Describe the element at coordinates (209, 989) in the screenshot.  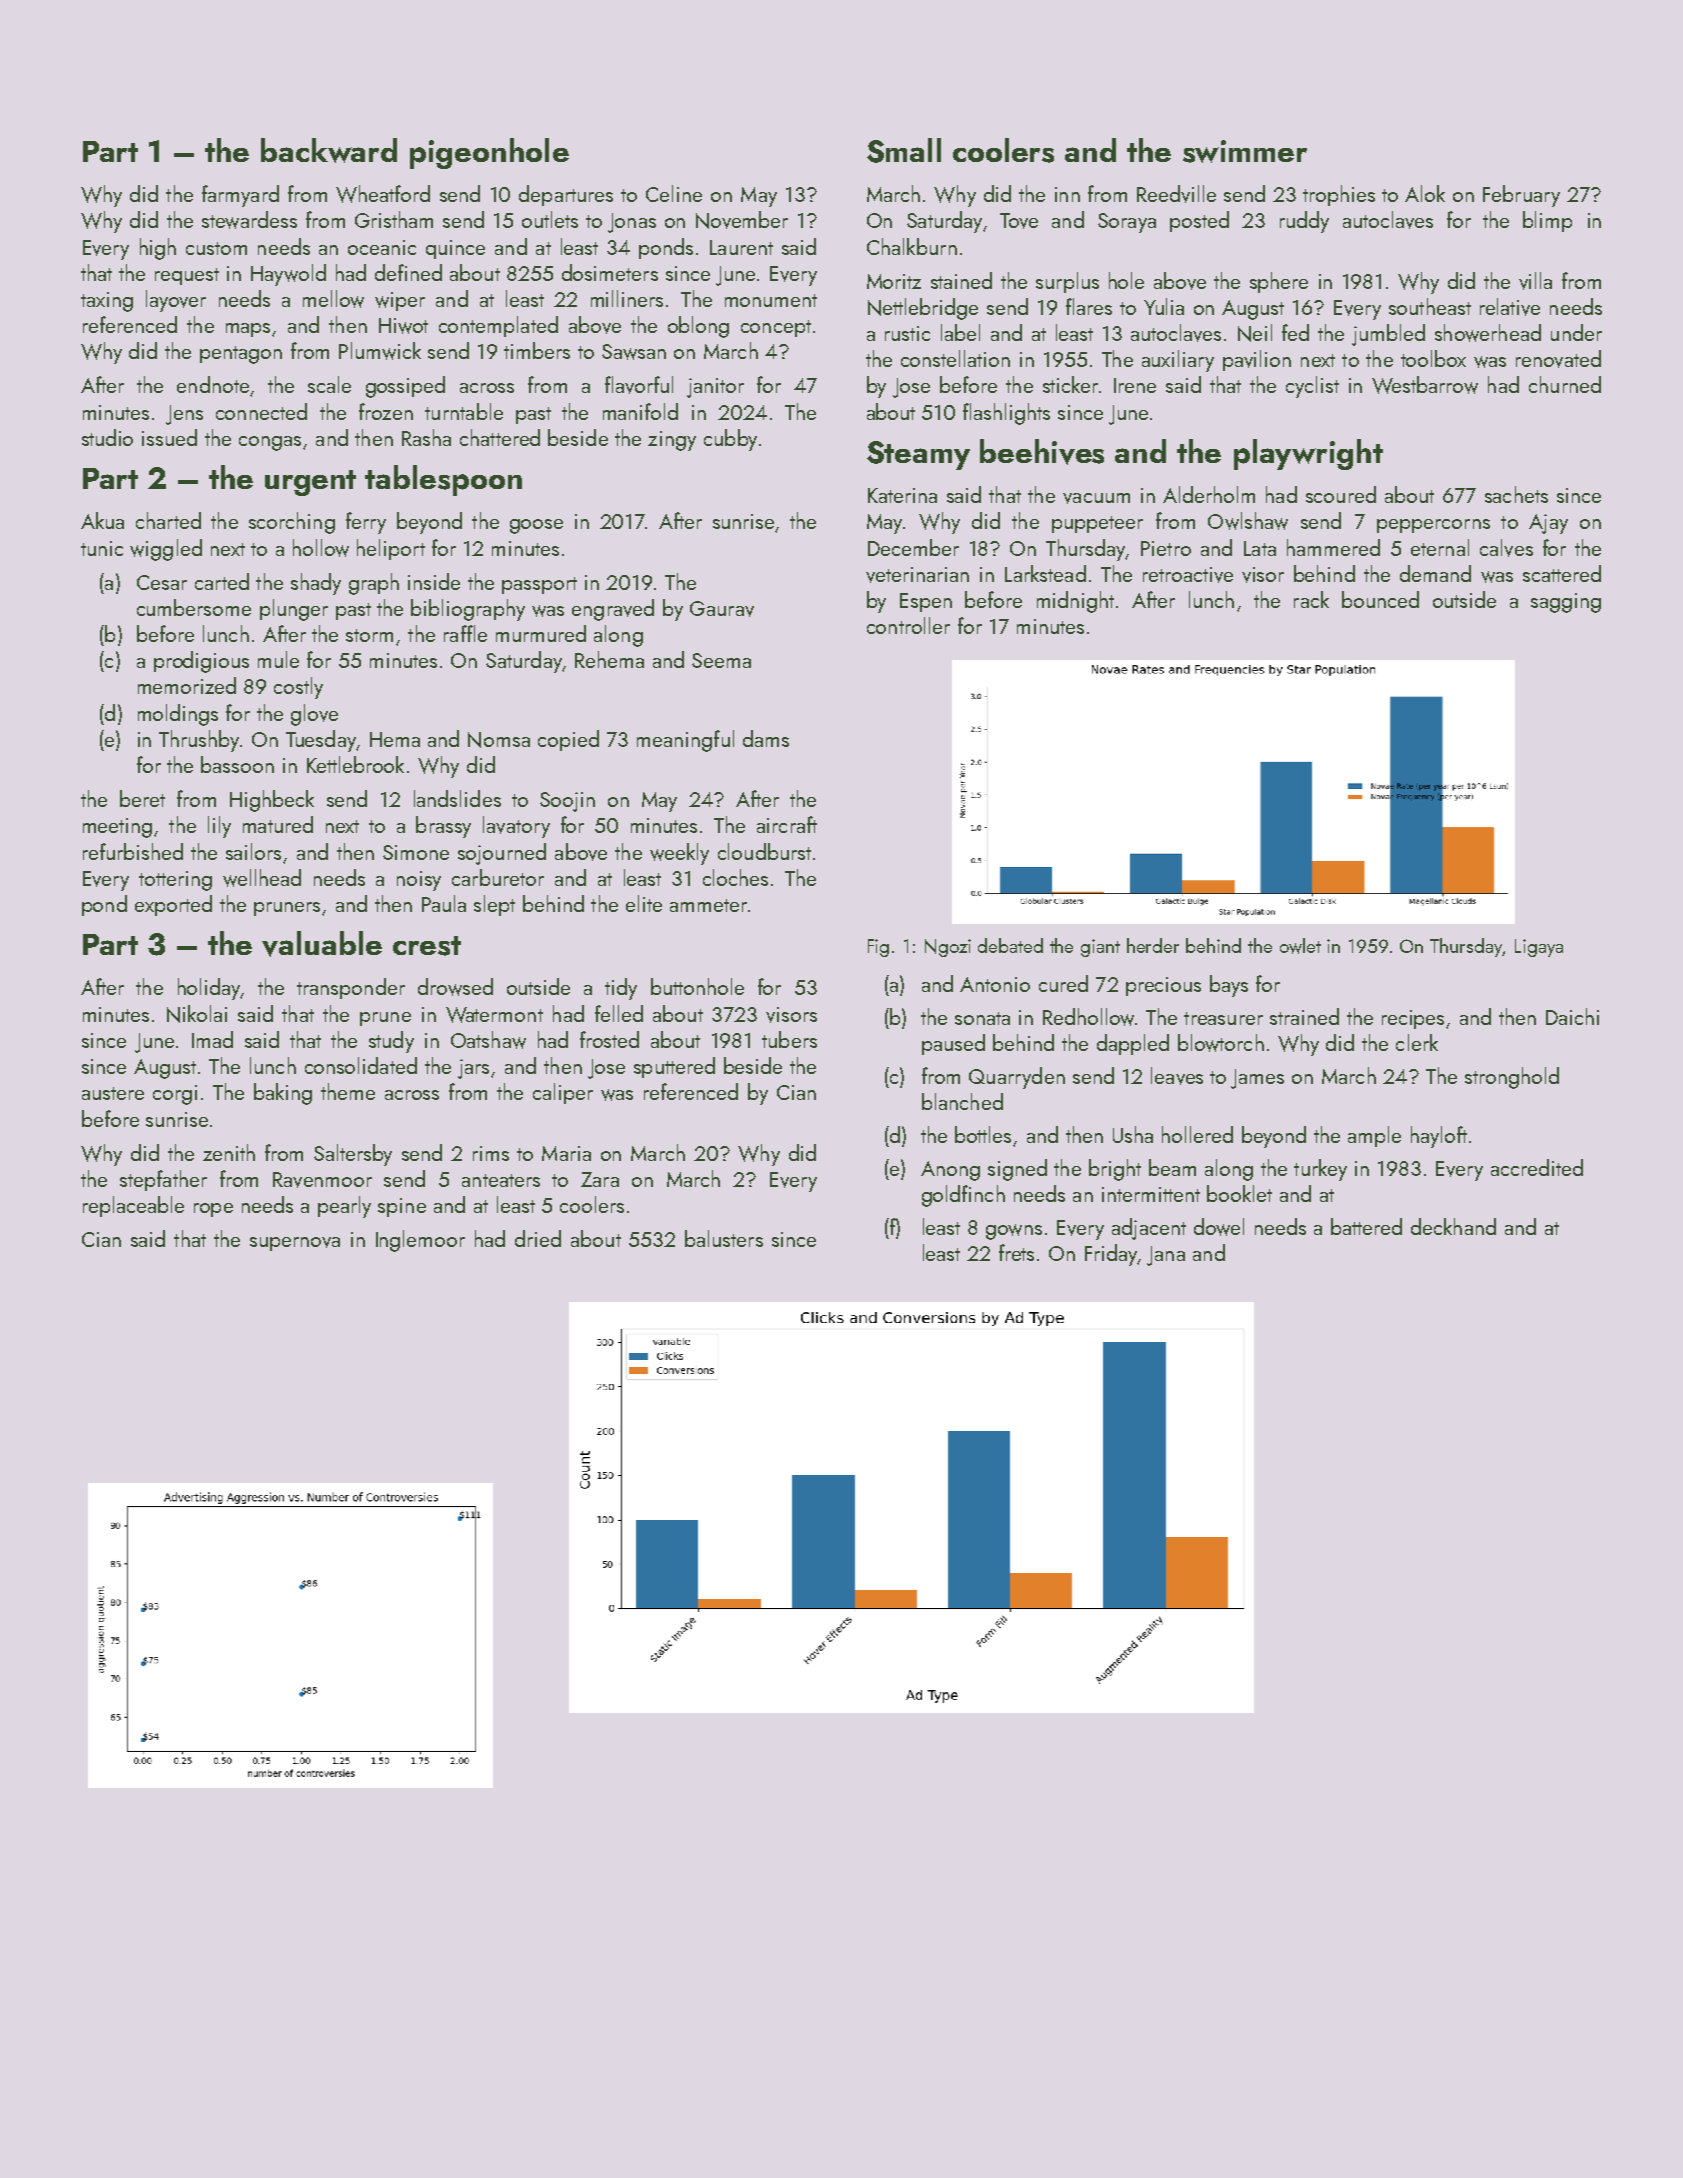
I see `holiday` at that location.
